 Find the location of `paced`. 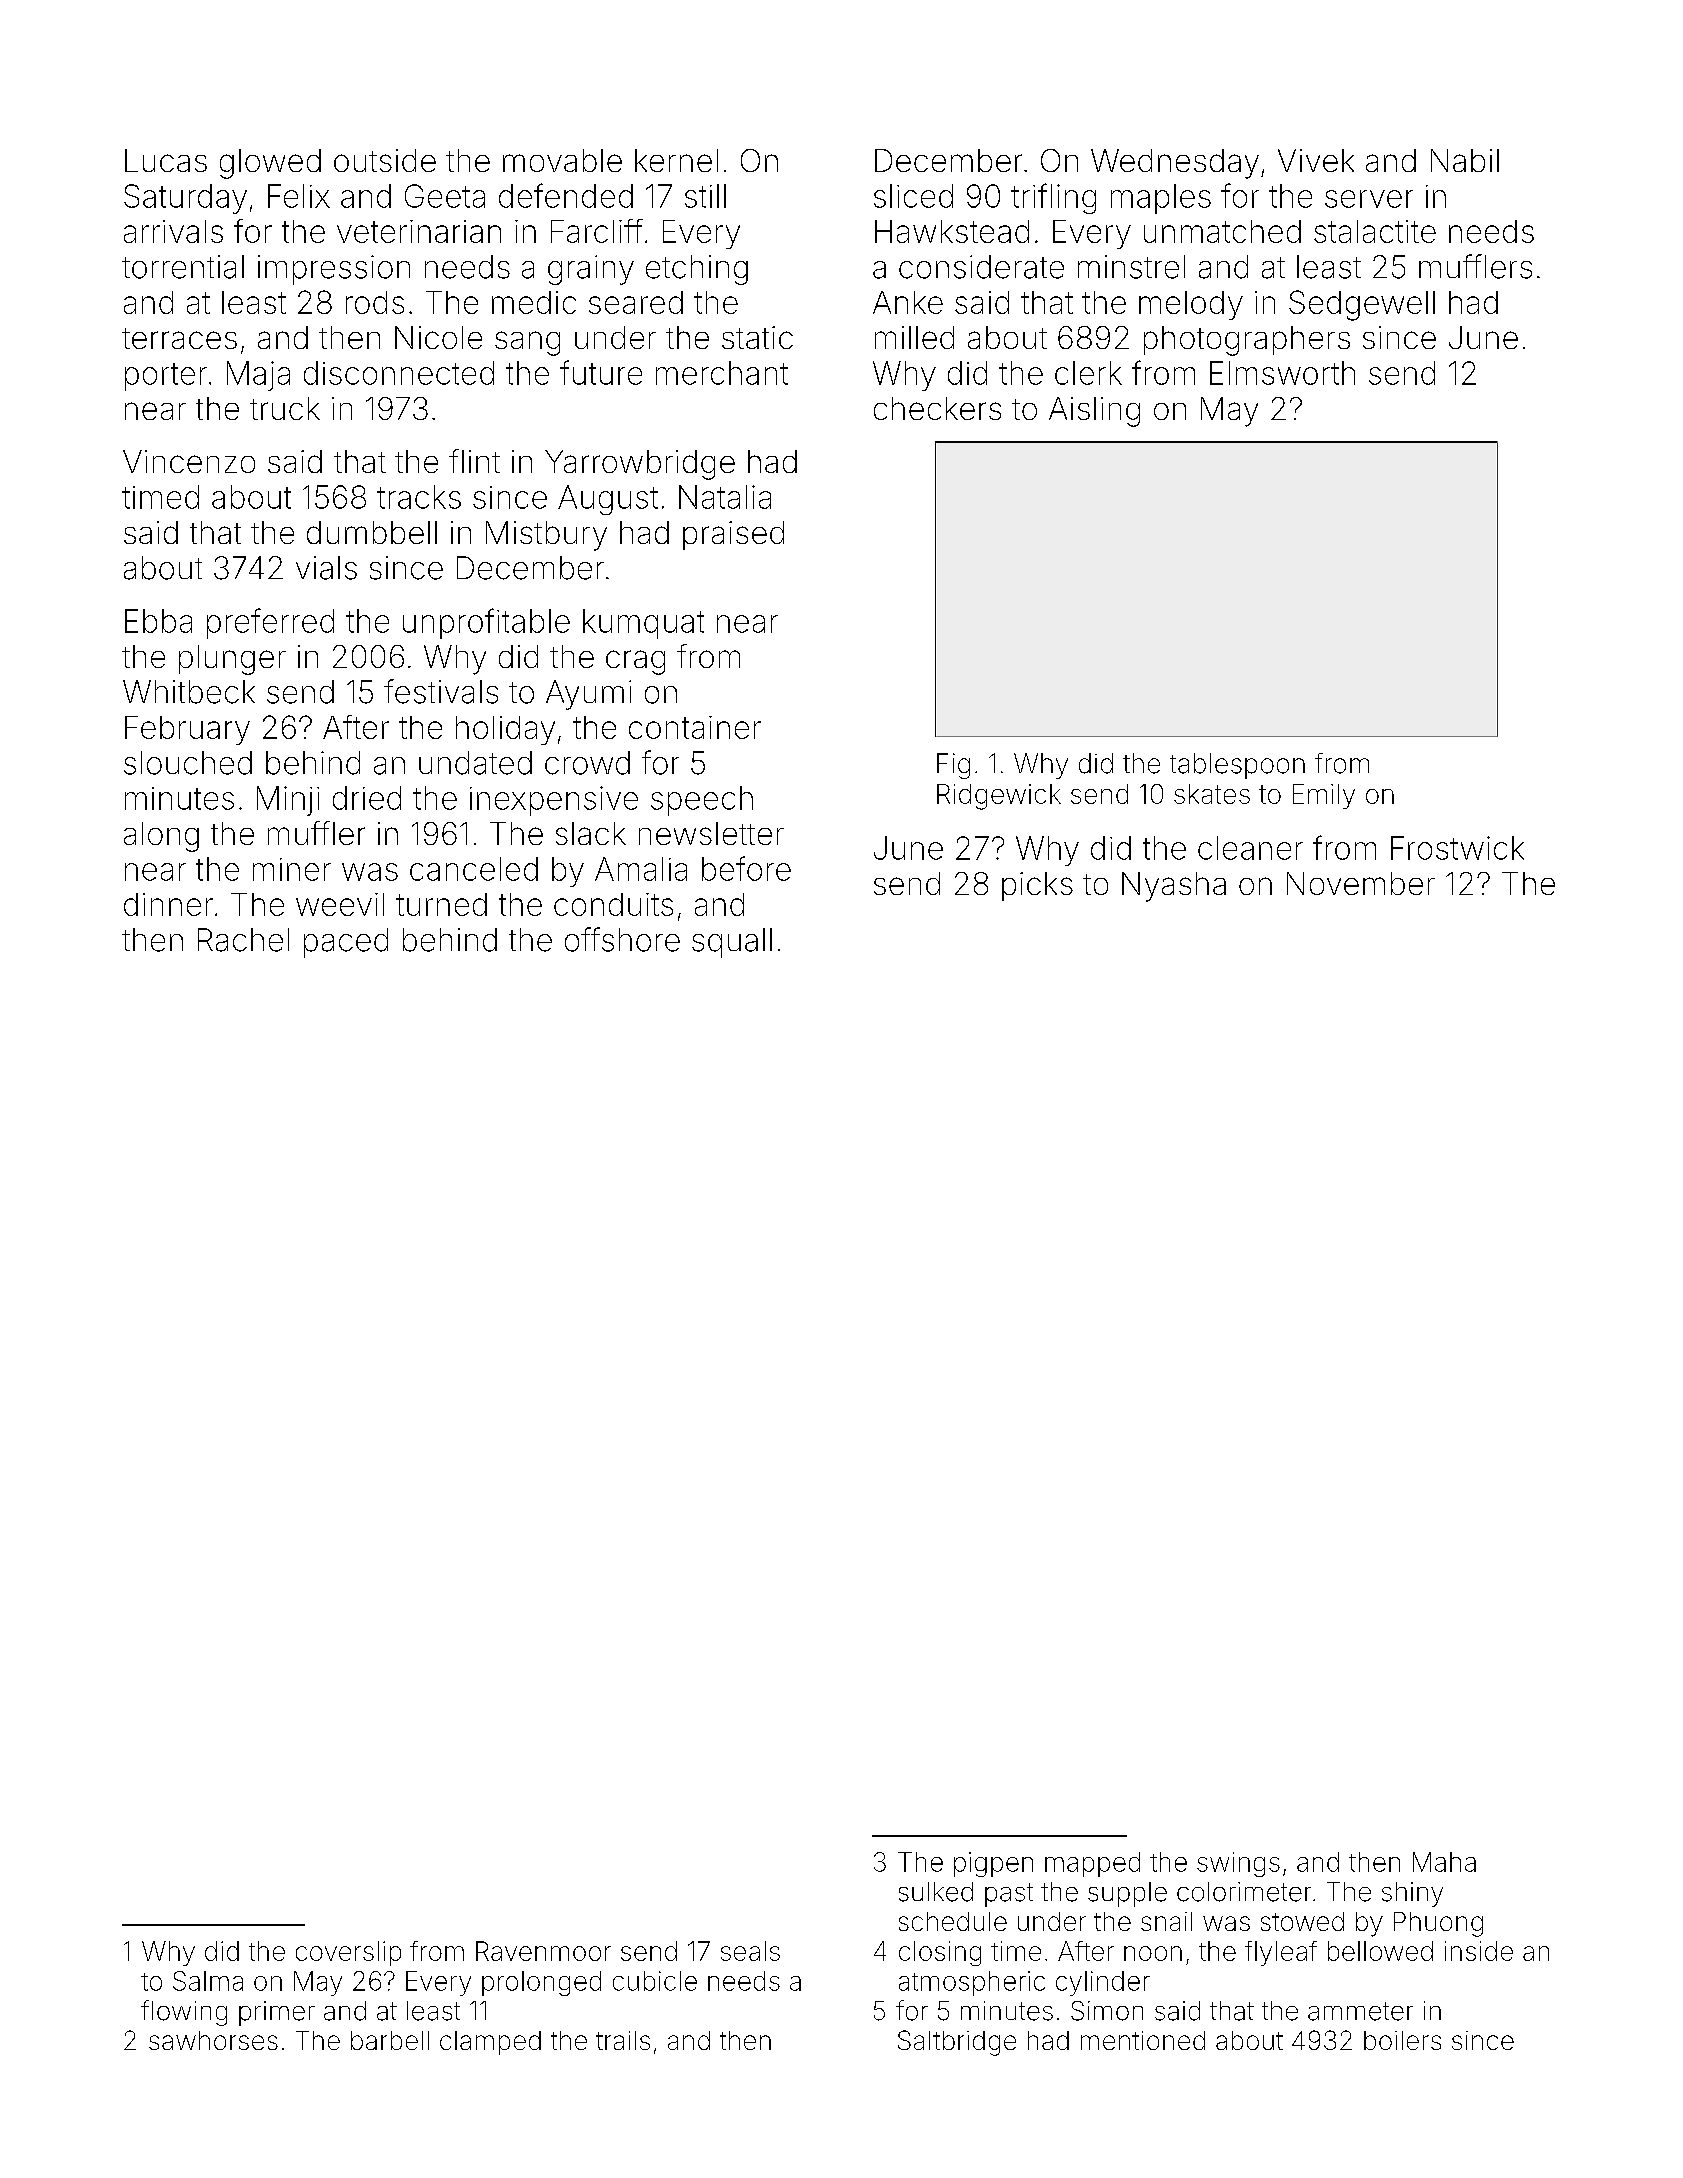

paced is located at coordinates (346, 943).
